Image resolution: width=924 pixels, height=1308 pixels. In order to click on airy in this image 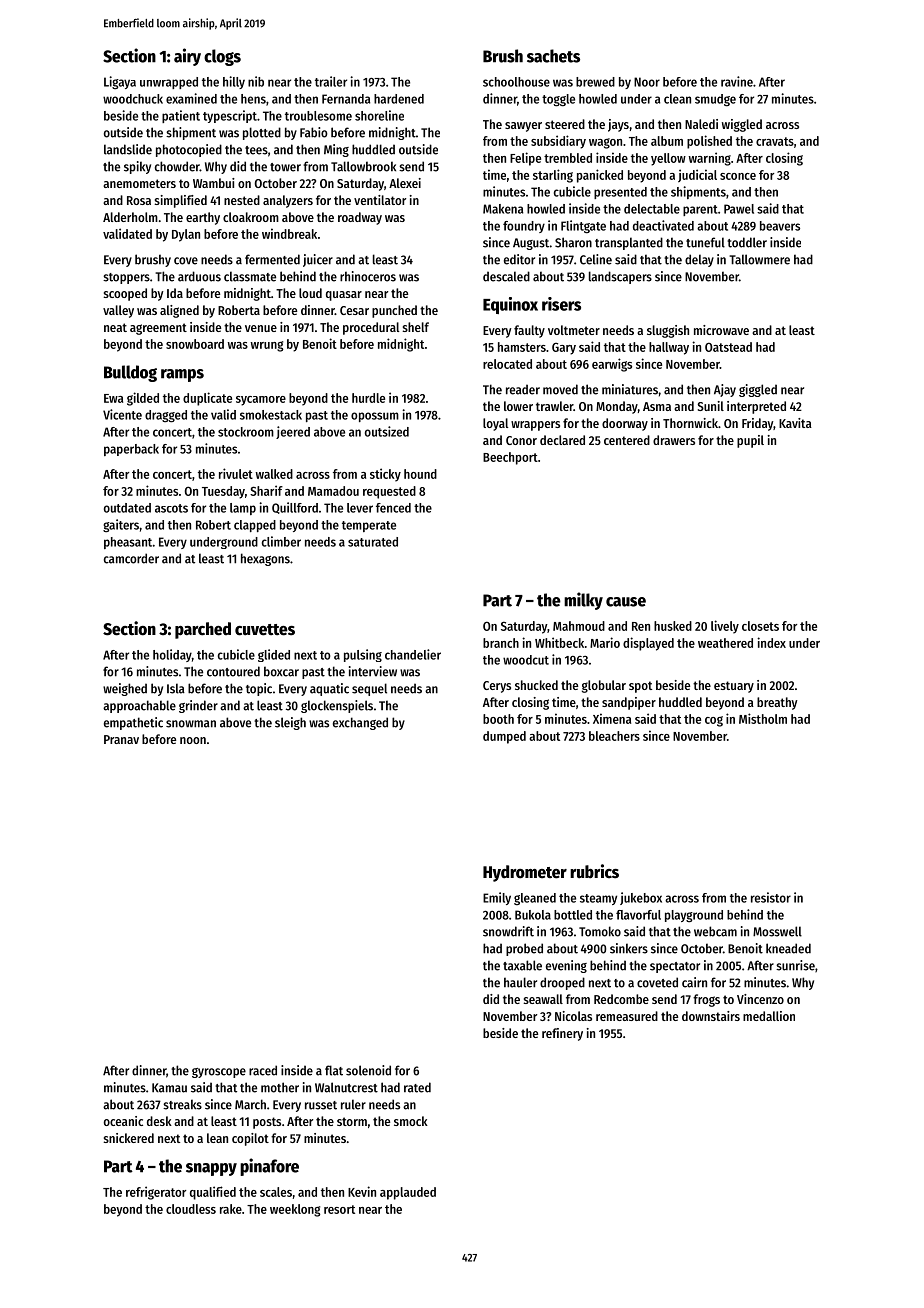, I will do `click(187, 57)`.
